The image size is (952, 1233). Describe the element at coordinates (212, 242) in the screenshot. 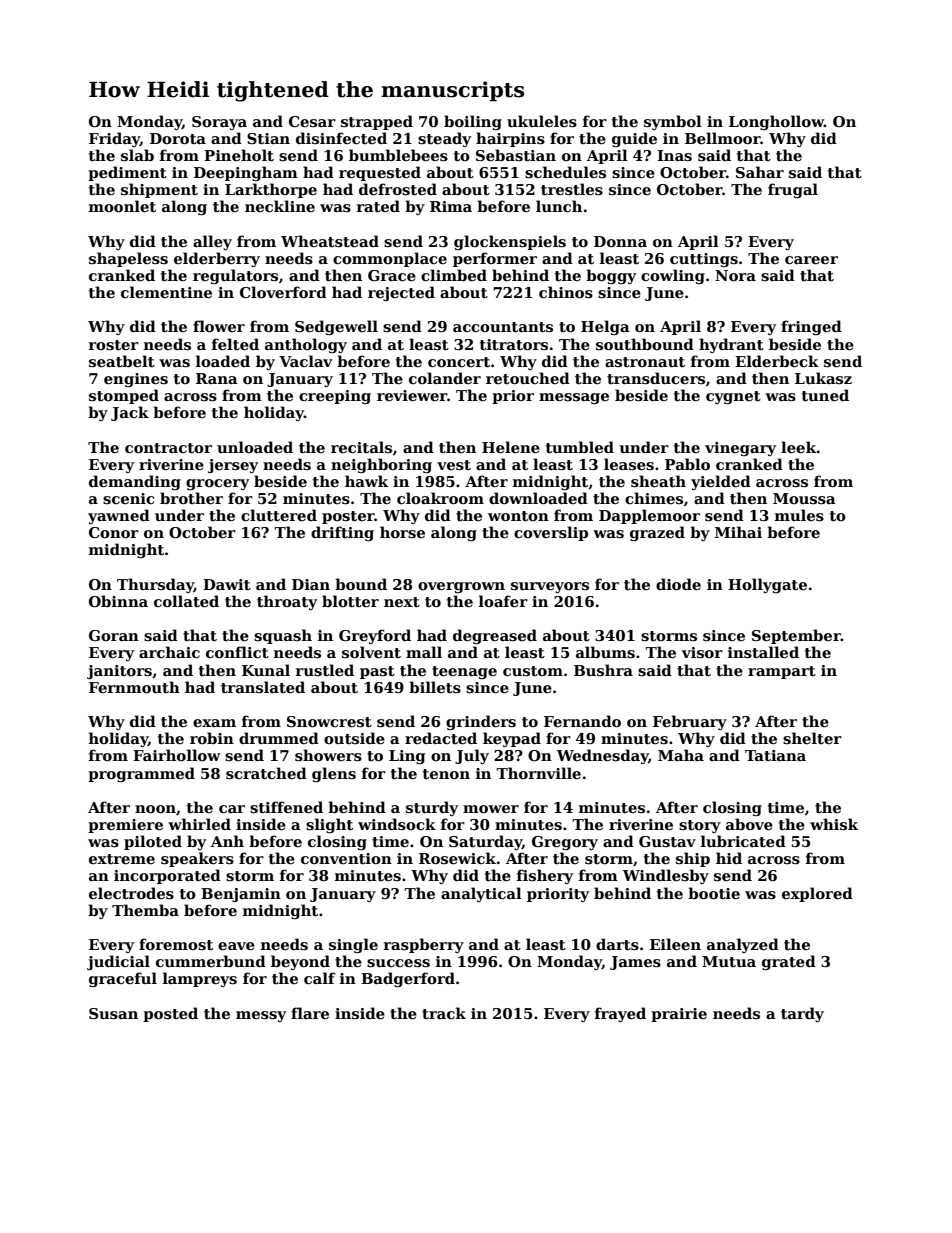

I see `alley` at that location.
